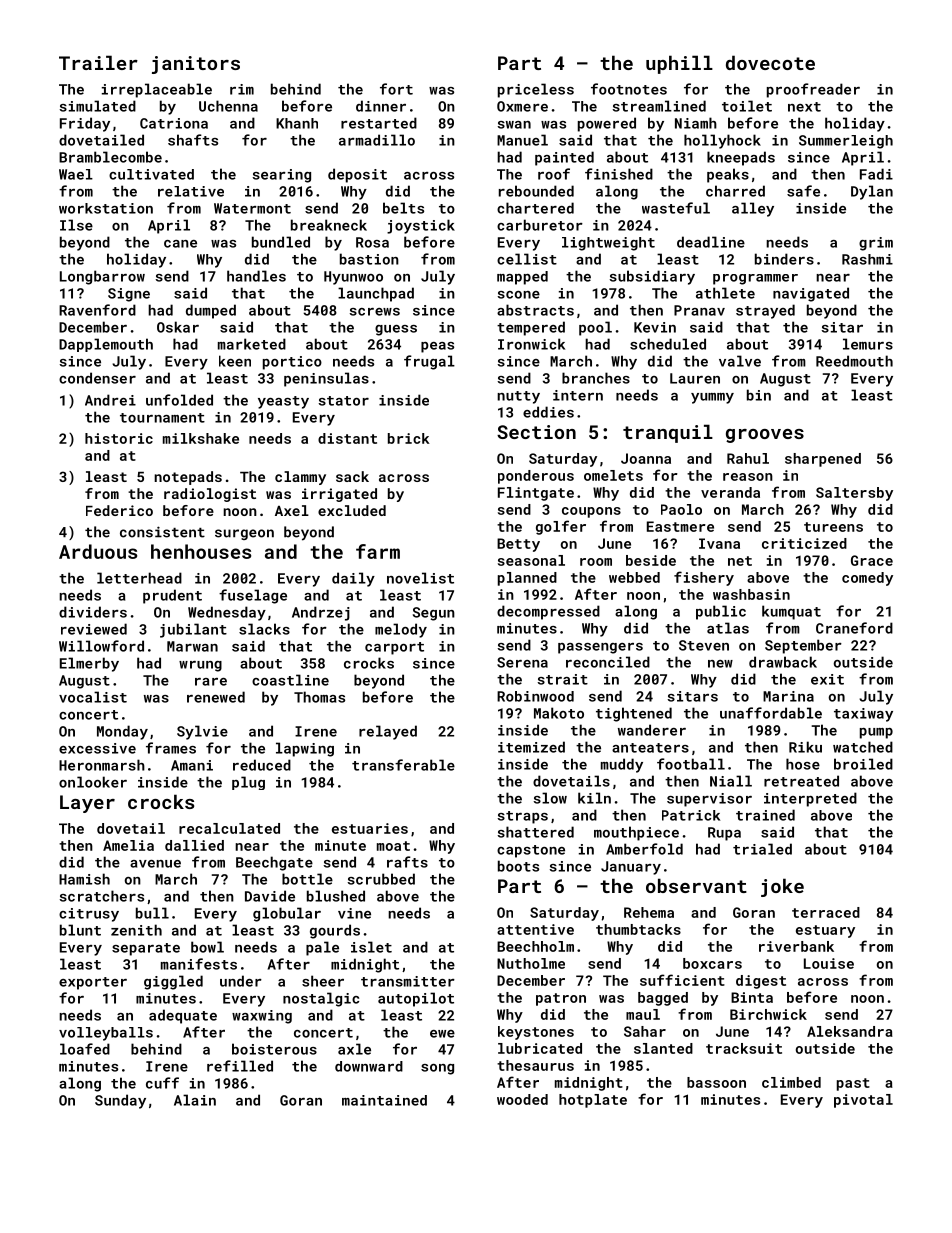  I want to click on exit, so click(827, 679).
